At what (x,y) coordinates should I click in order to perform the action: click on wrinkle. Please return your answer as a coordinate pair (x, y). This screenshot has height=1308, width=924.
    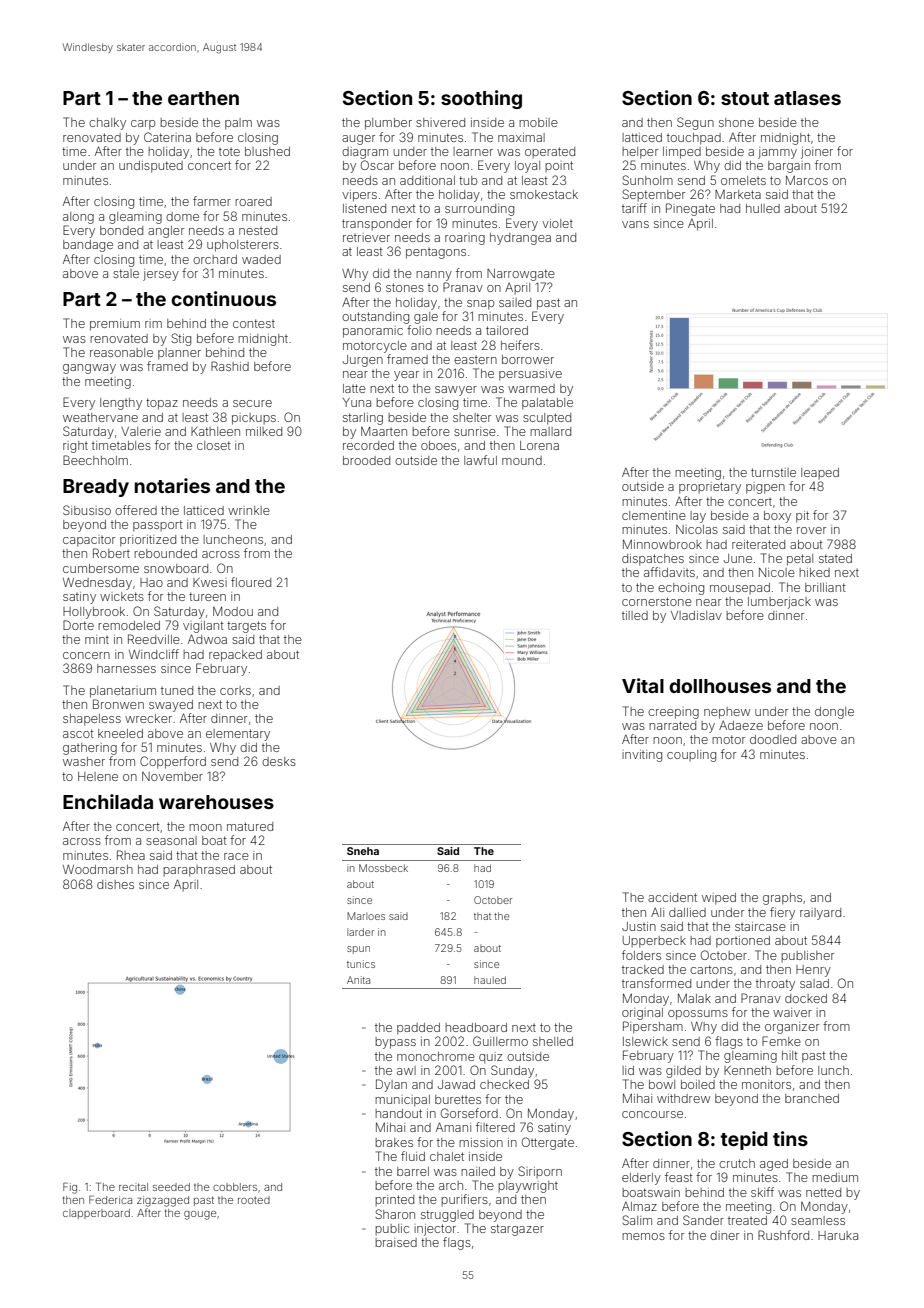
    Looking at the image, I should click on (249, 510).
